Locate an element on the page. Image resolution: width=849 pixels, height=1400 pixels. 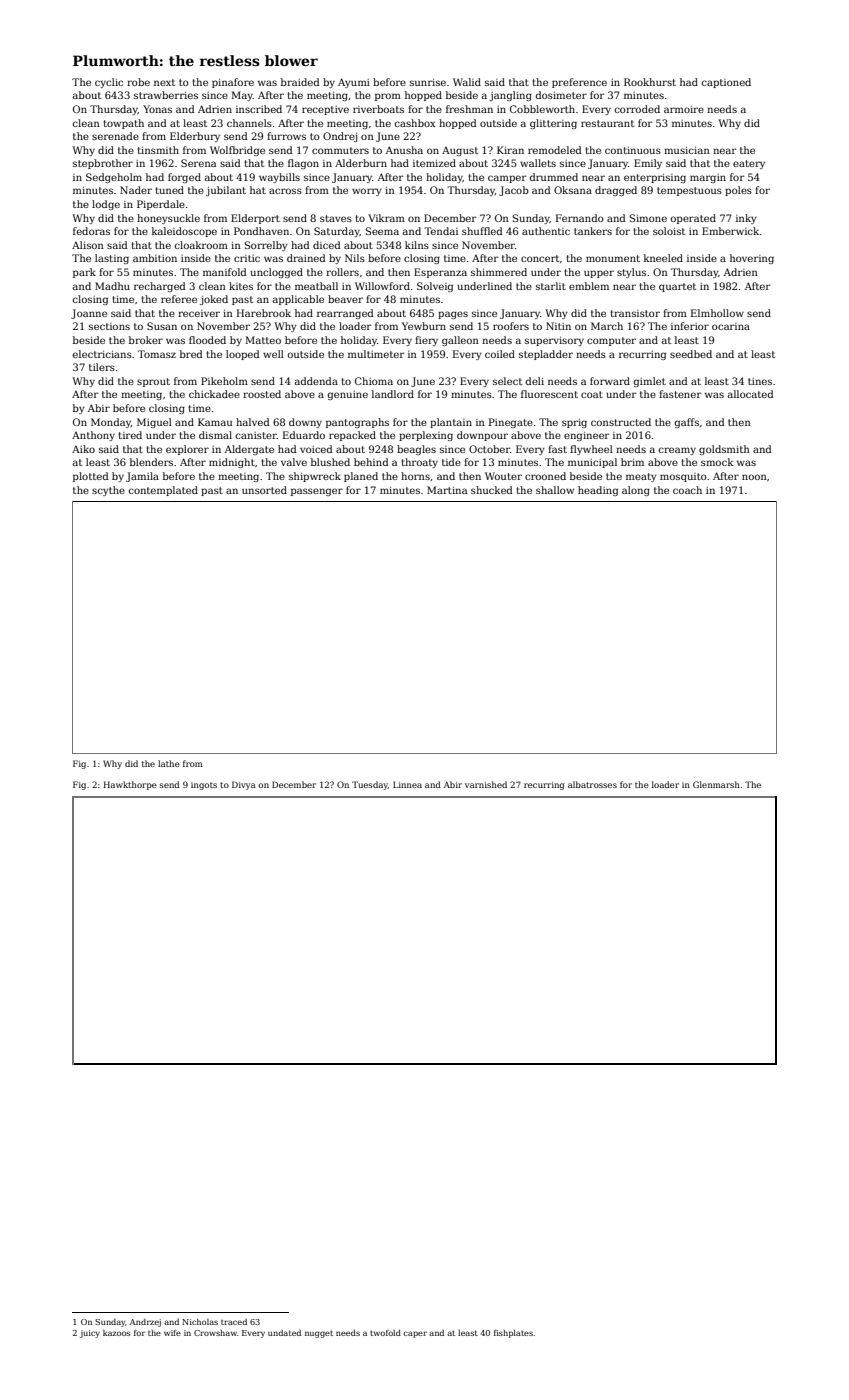
stepbrother is located at coordinates (103, 164).
